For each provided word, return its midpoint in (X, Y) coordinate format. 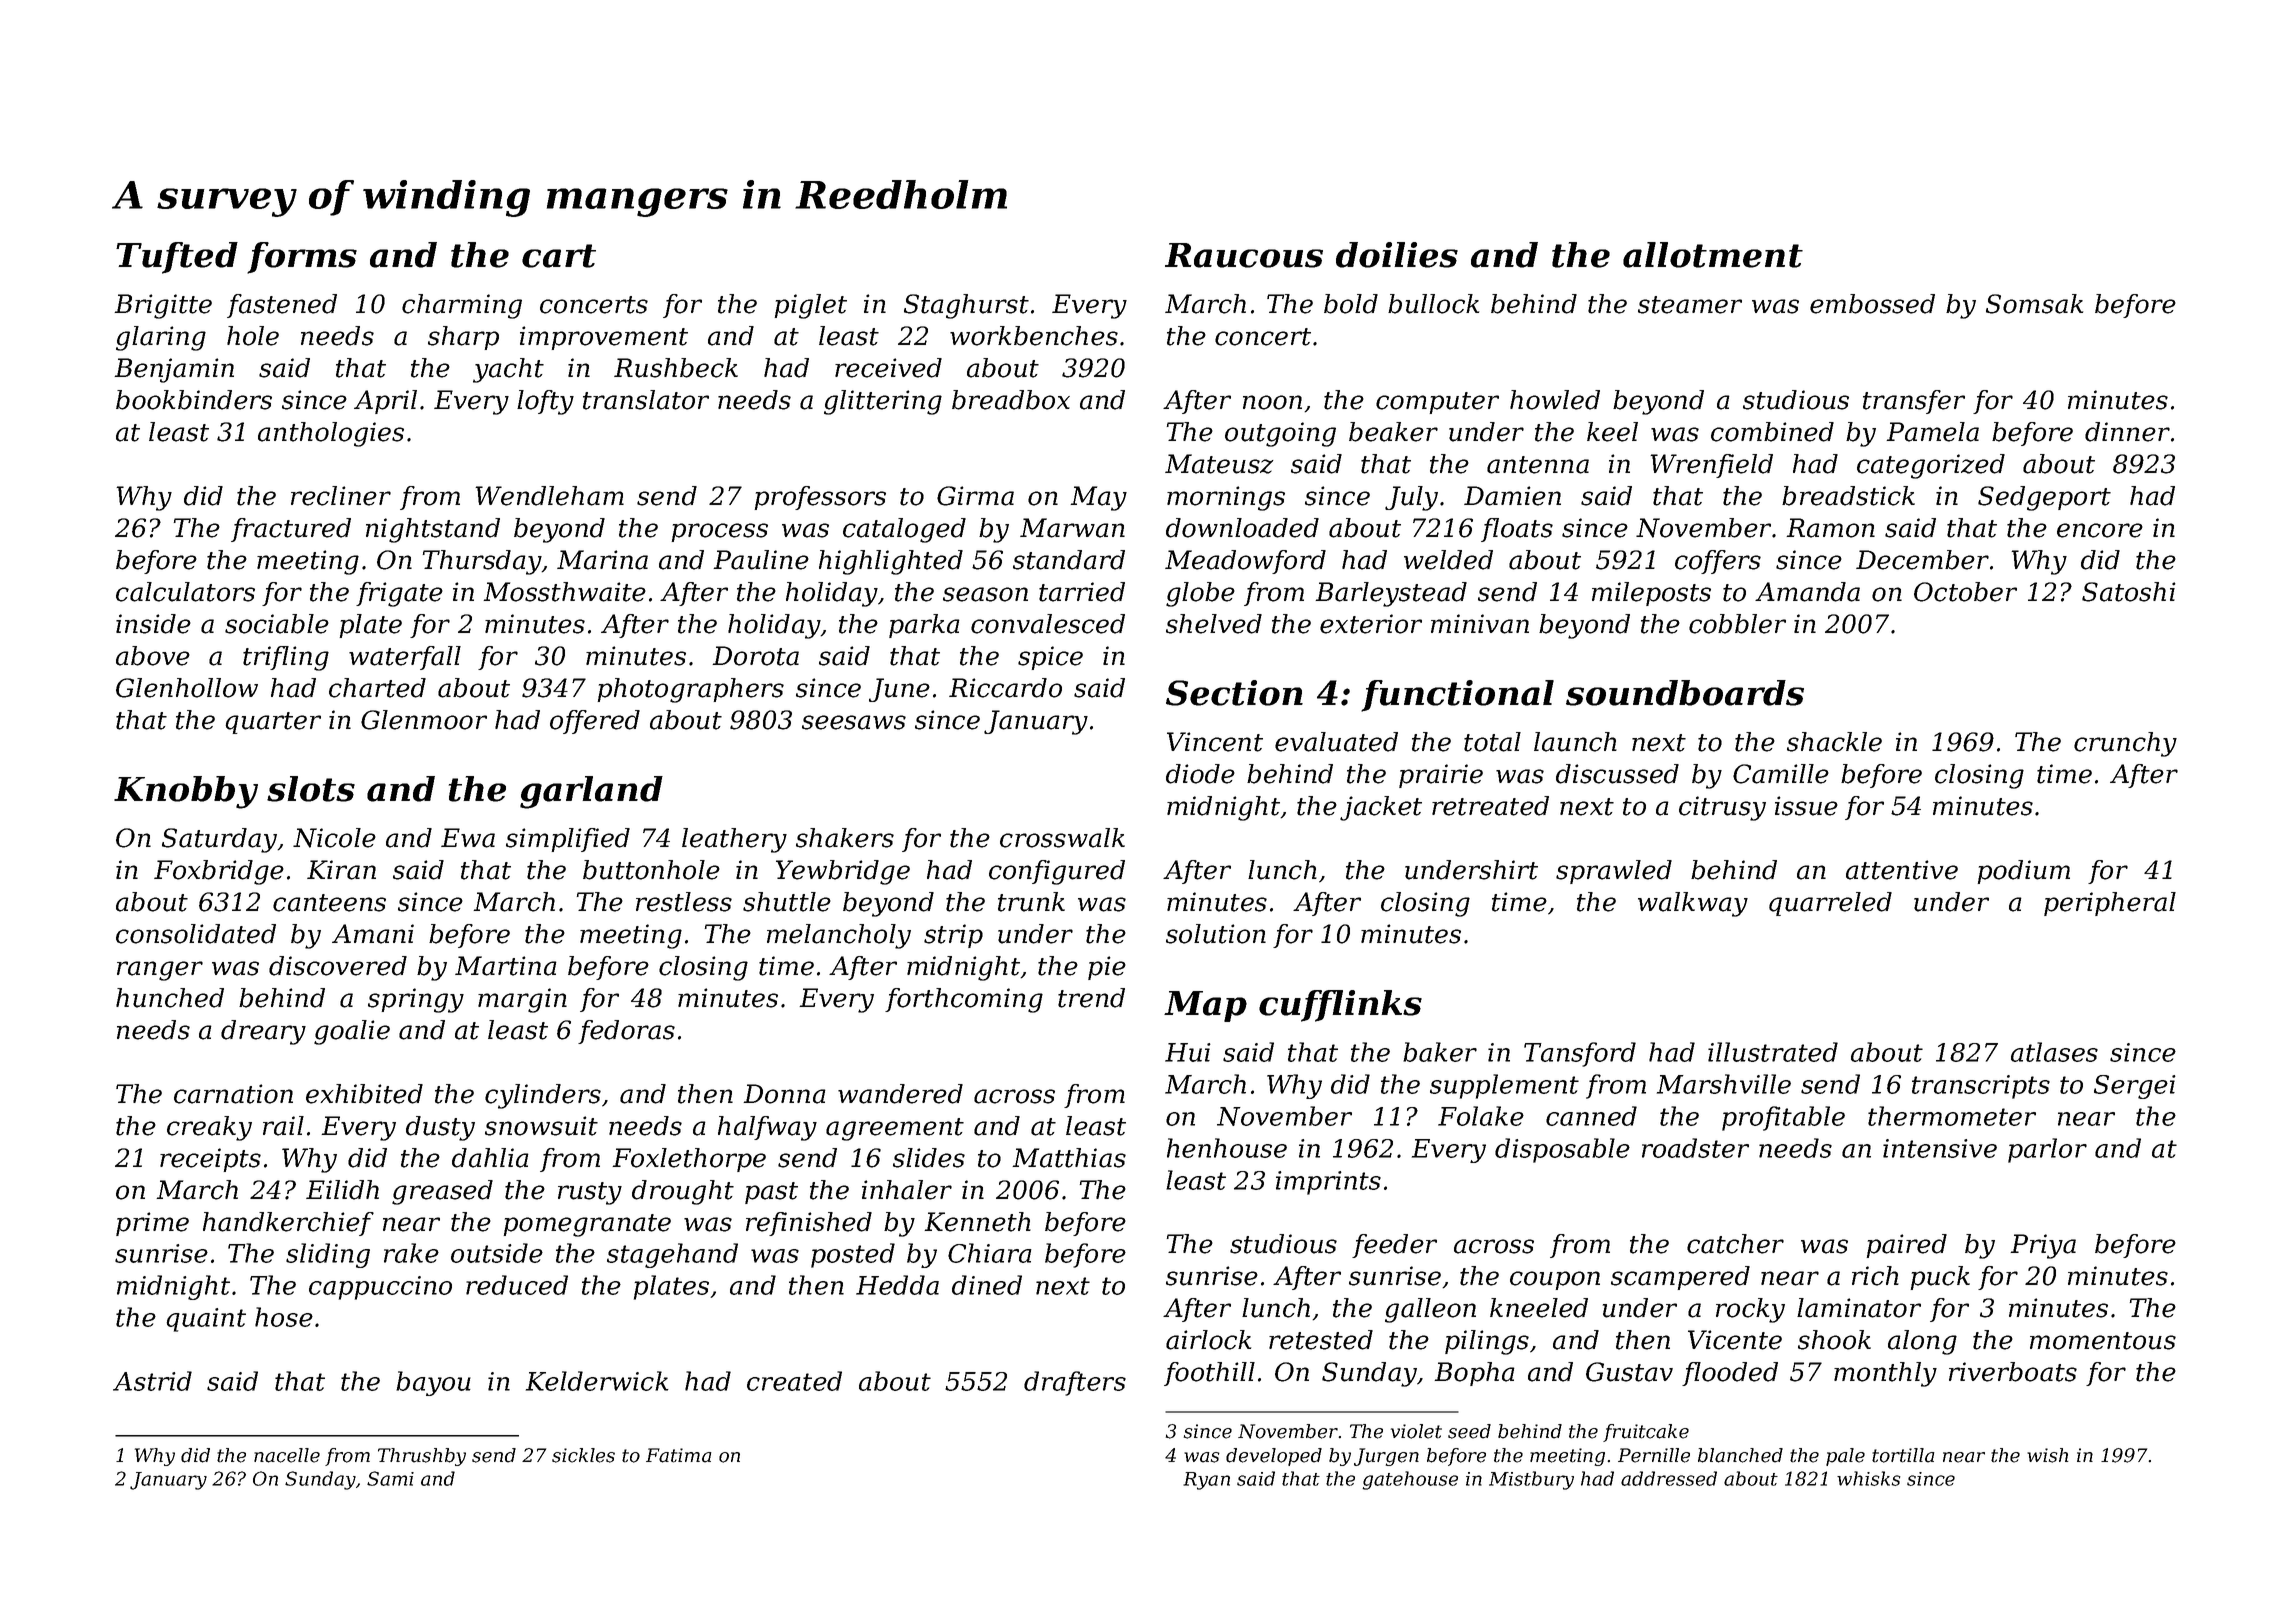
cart (559, 256)
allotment (1713, 255)
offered (595, 722)
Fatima (679, 1455)
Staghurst (966, 306)
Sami (390, 1478)
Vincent (1215, 742)
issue (1806, 806)
